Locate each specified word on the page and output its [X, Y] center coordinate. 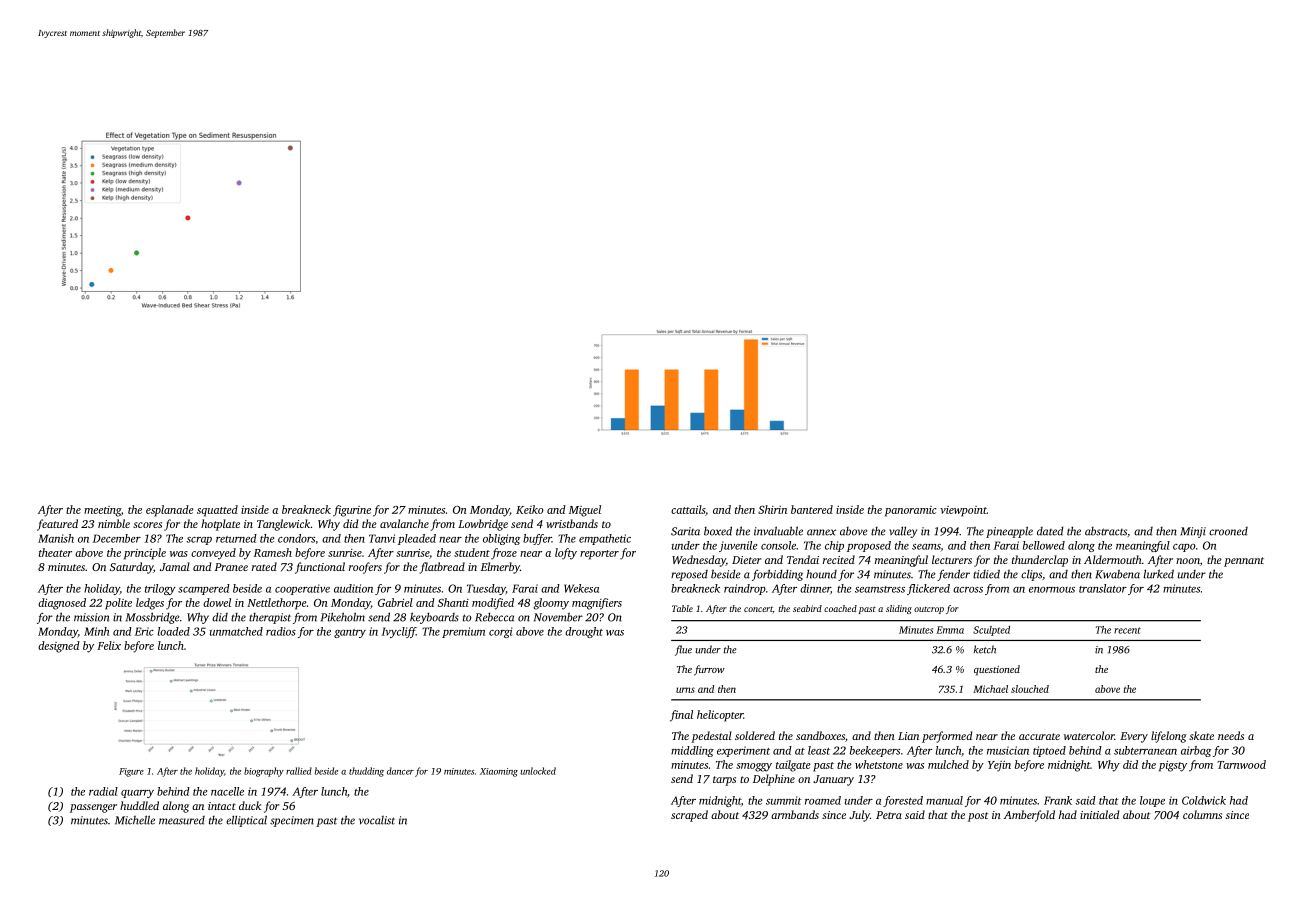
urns [685, 690]
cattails [688, 509]
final [681, 716]
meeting [102, 511]
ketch [985, 649]
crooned [1228, 531]
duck [250, 805]
